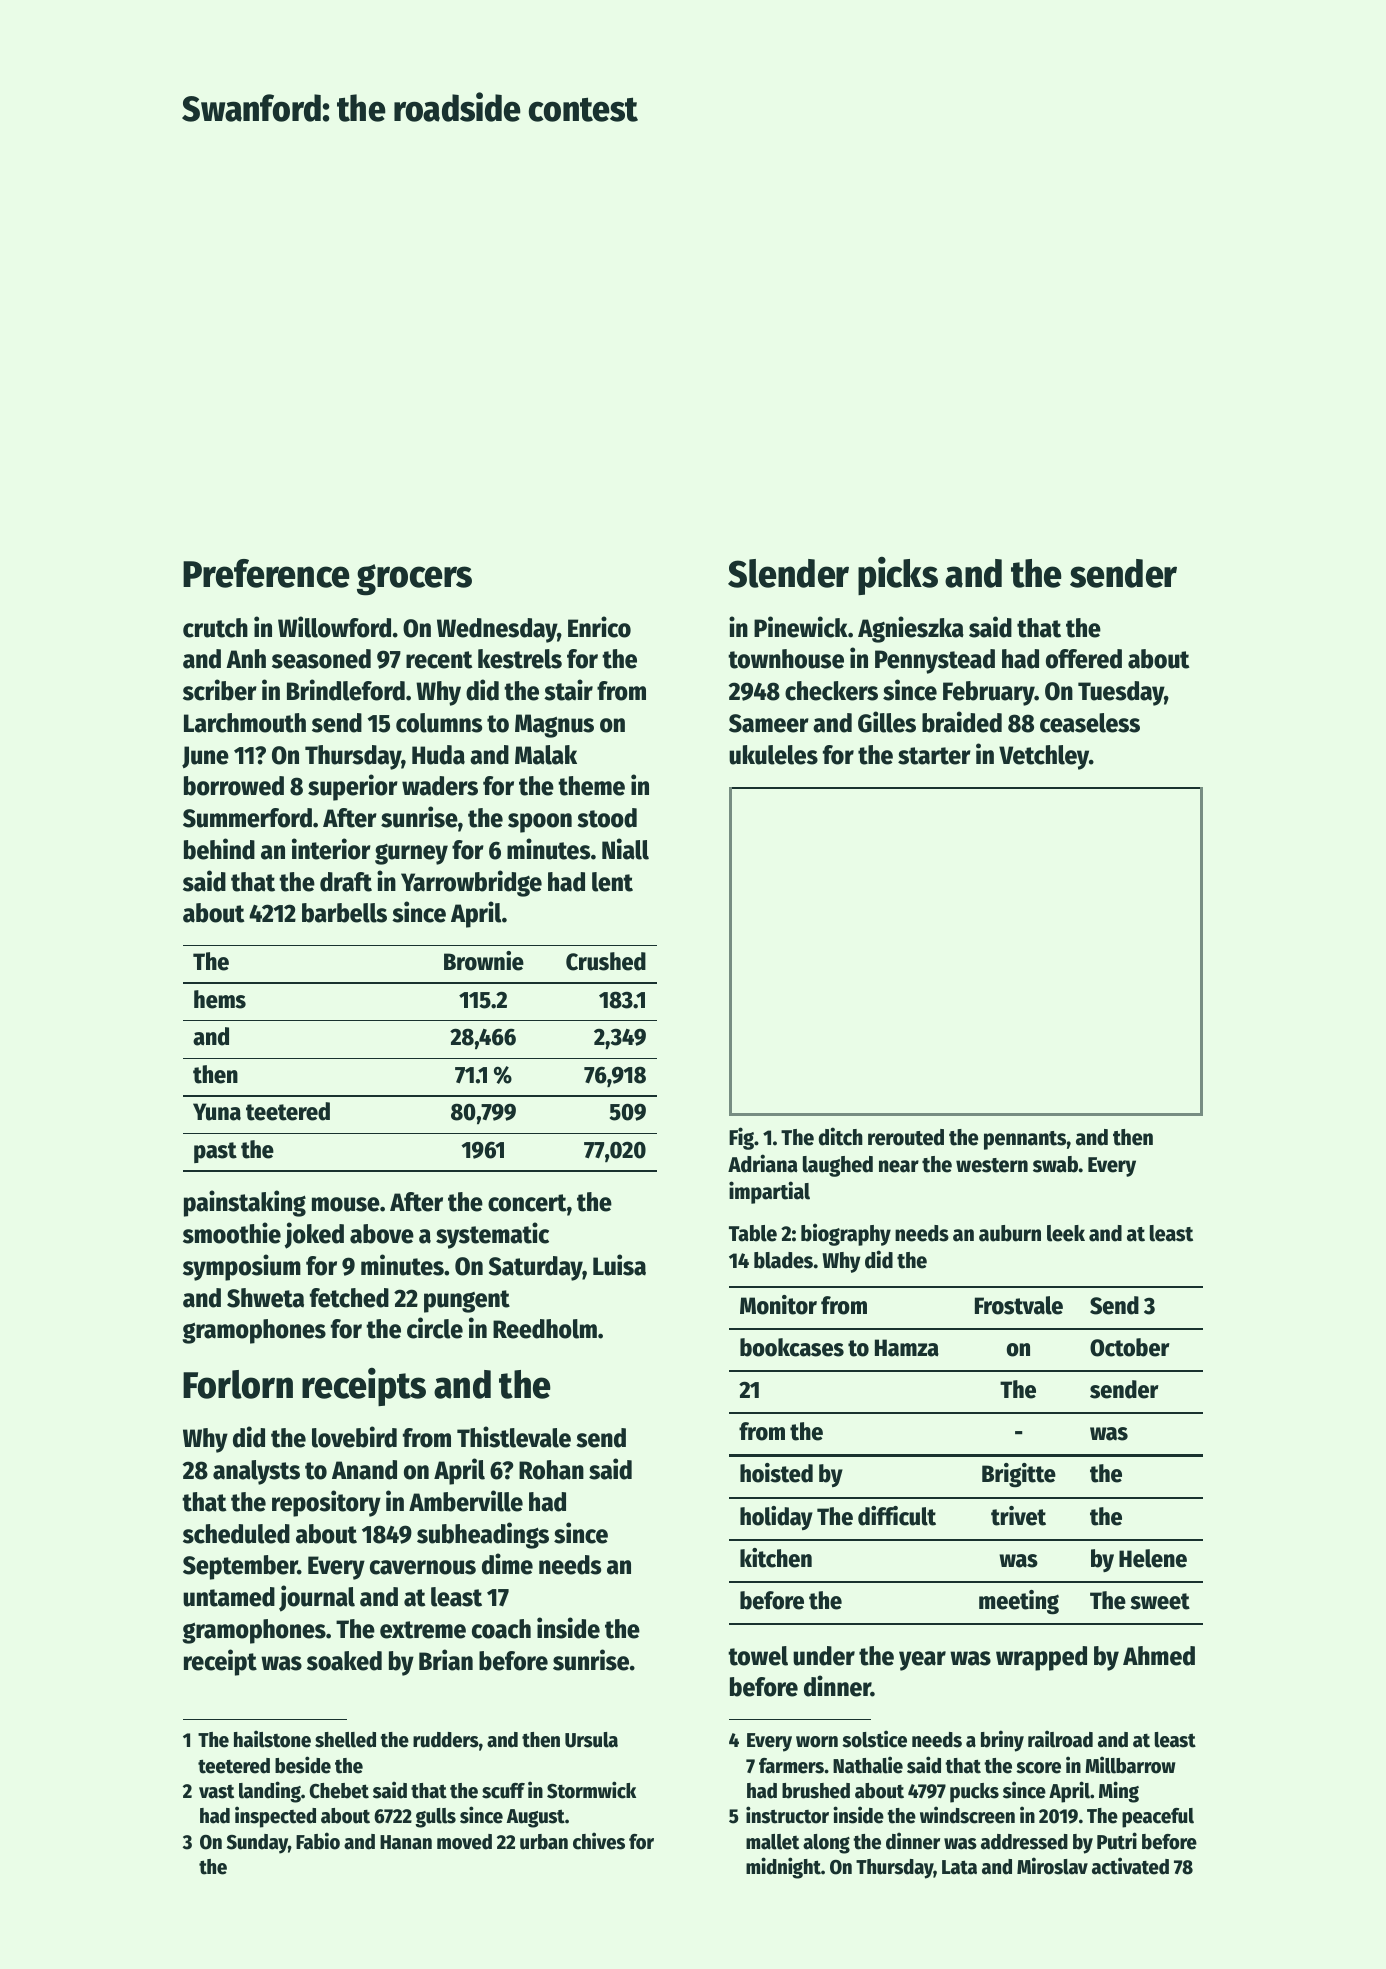 Image resolution: width=1386 pixels, height=1969 pixels. I want to click on Helene, so click(1153, 1558).
